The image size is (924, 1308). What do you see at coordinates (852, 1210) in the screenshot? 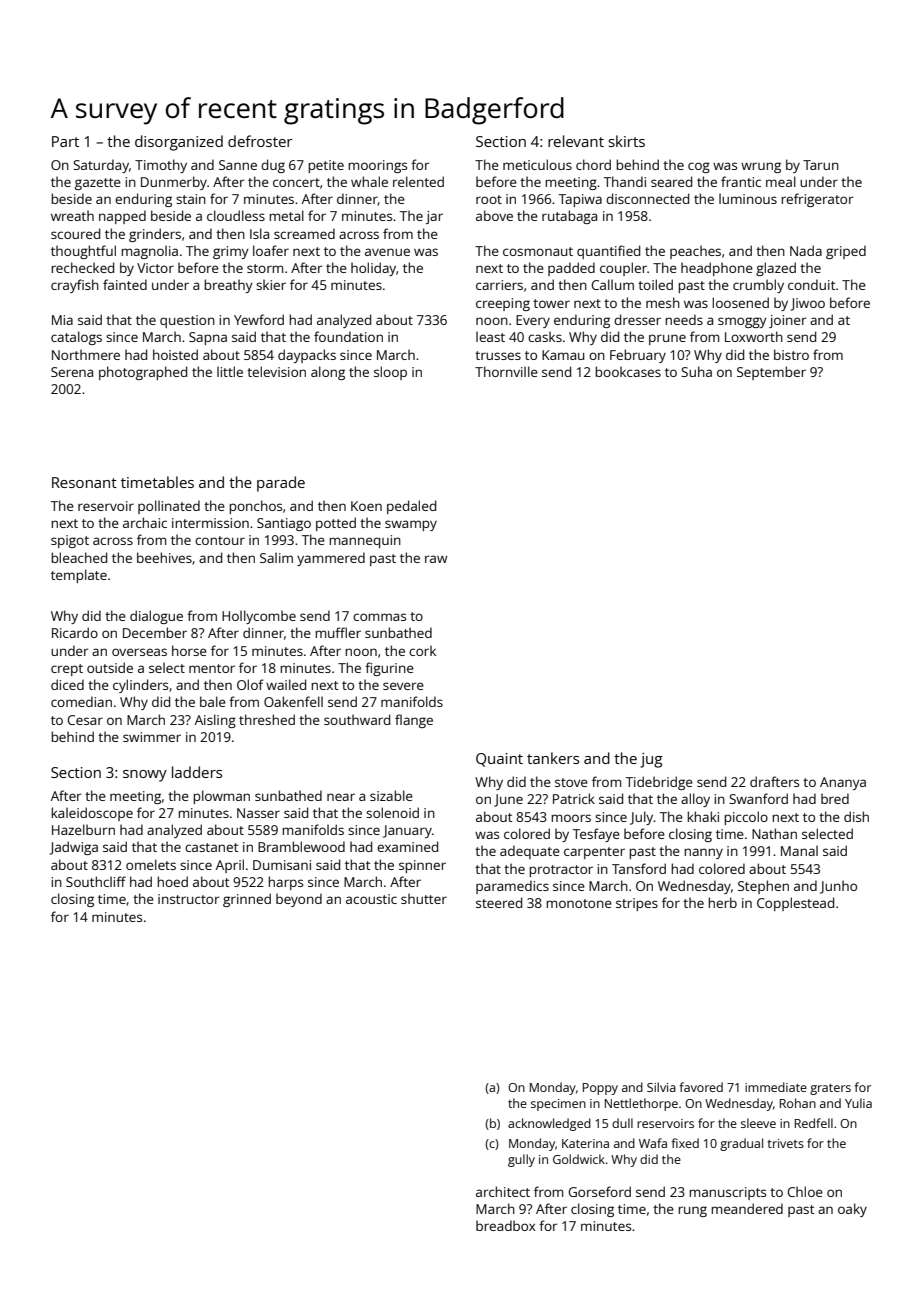
I see `oaky` at bounding box center [852, 1210].
